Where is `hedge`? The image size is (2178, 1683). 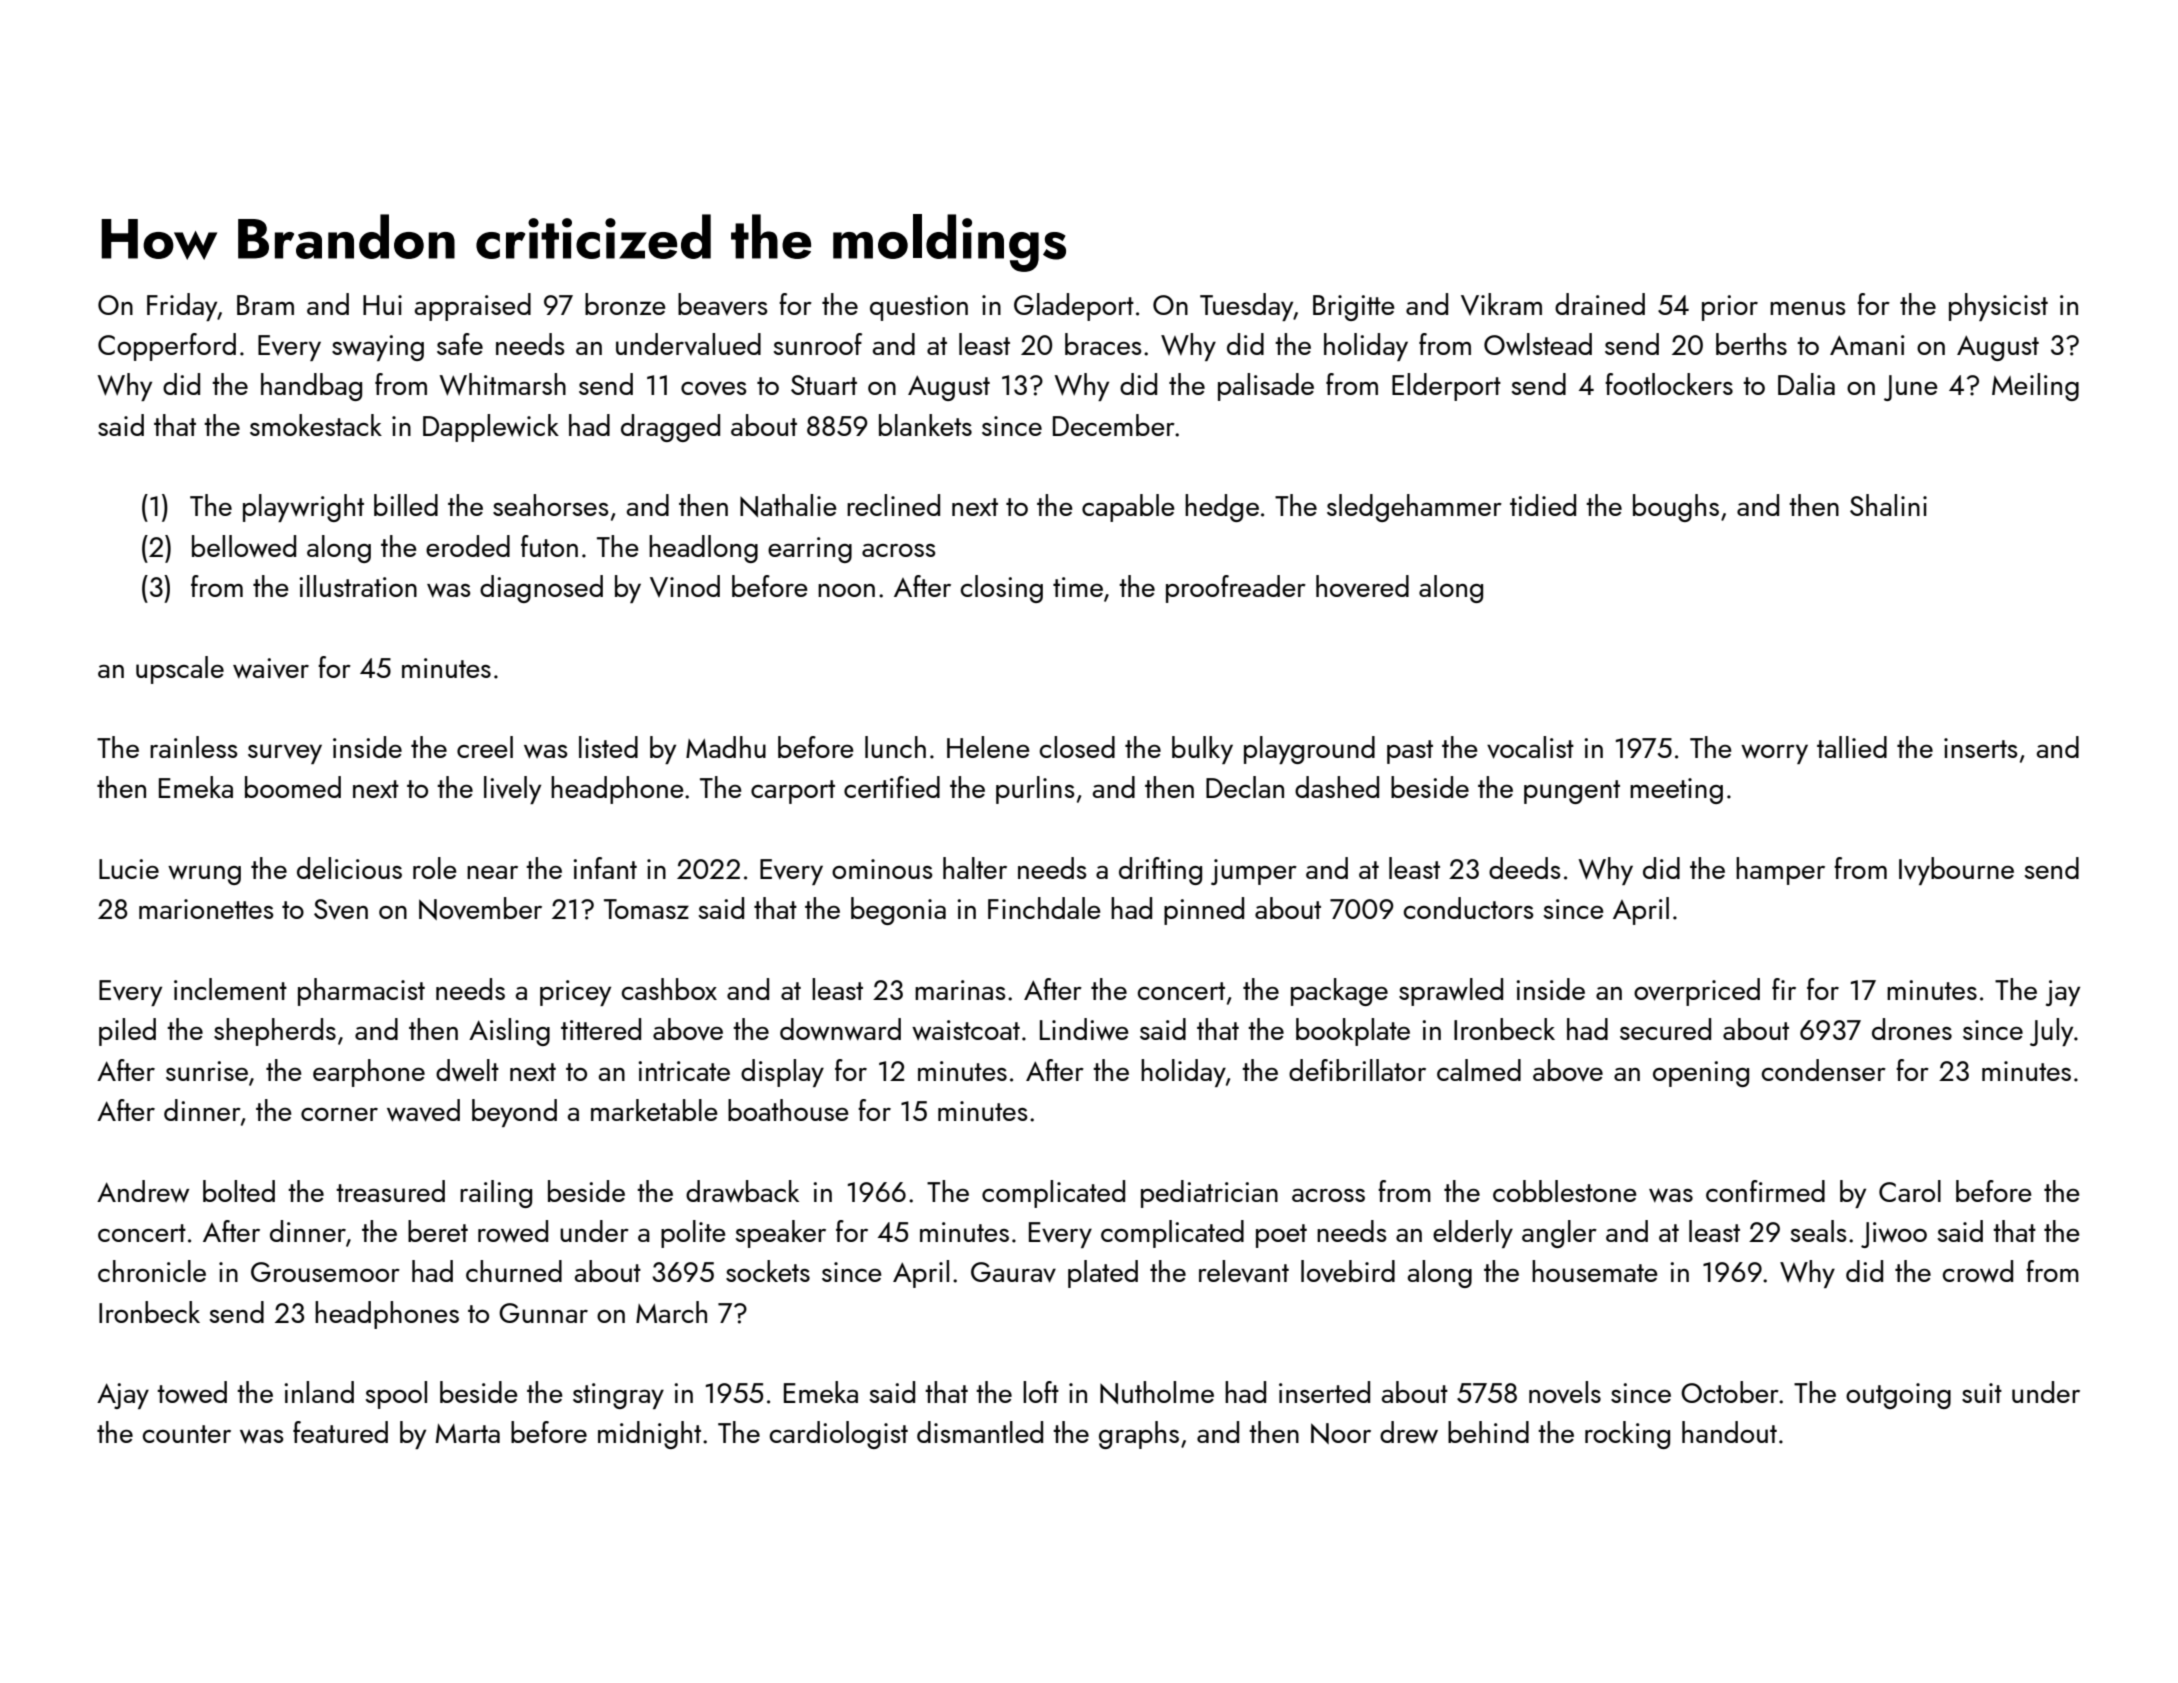
hedge is located at coordinates (1222, 508).
